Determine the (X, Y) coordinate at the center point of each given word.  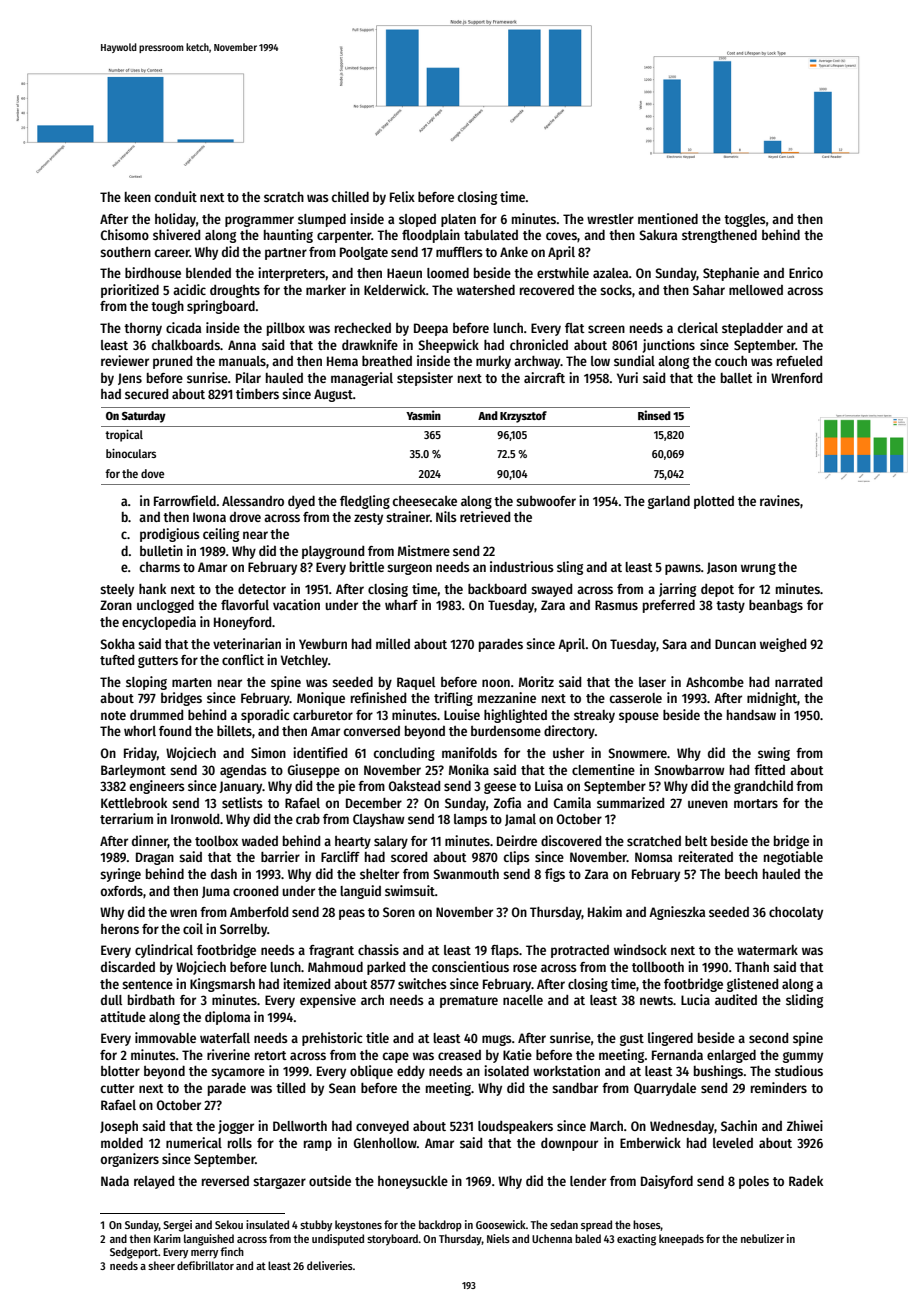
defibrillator (205, 1265)
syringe (120, 875)
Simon (268, 752)
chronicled (539, 344)
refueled (799, 361)
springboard (221, 307)
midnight (772, 699)
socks (616, 290)
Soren (399, 912)
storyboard (392, 1240)
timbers (257, 393)
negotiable (793, 858)
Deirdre (517, 840)
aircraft (544, 377)
